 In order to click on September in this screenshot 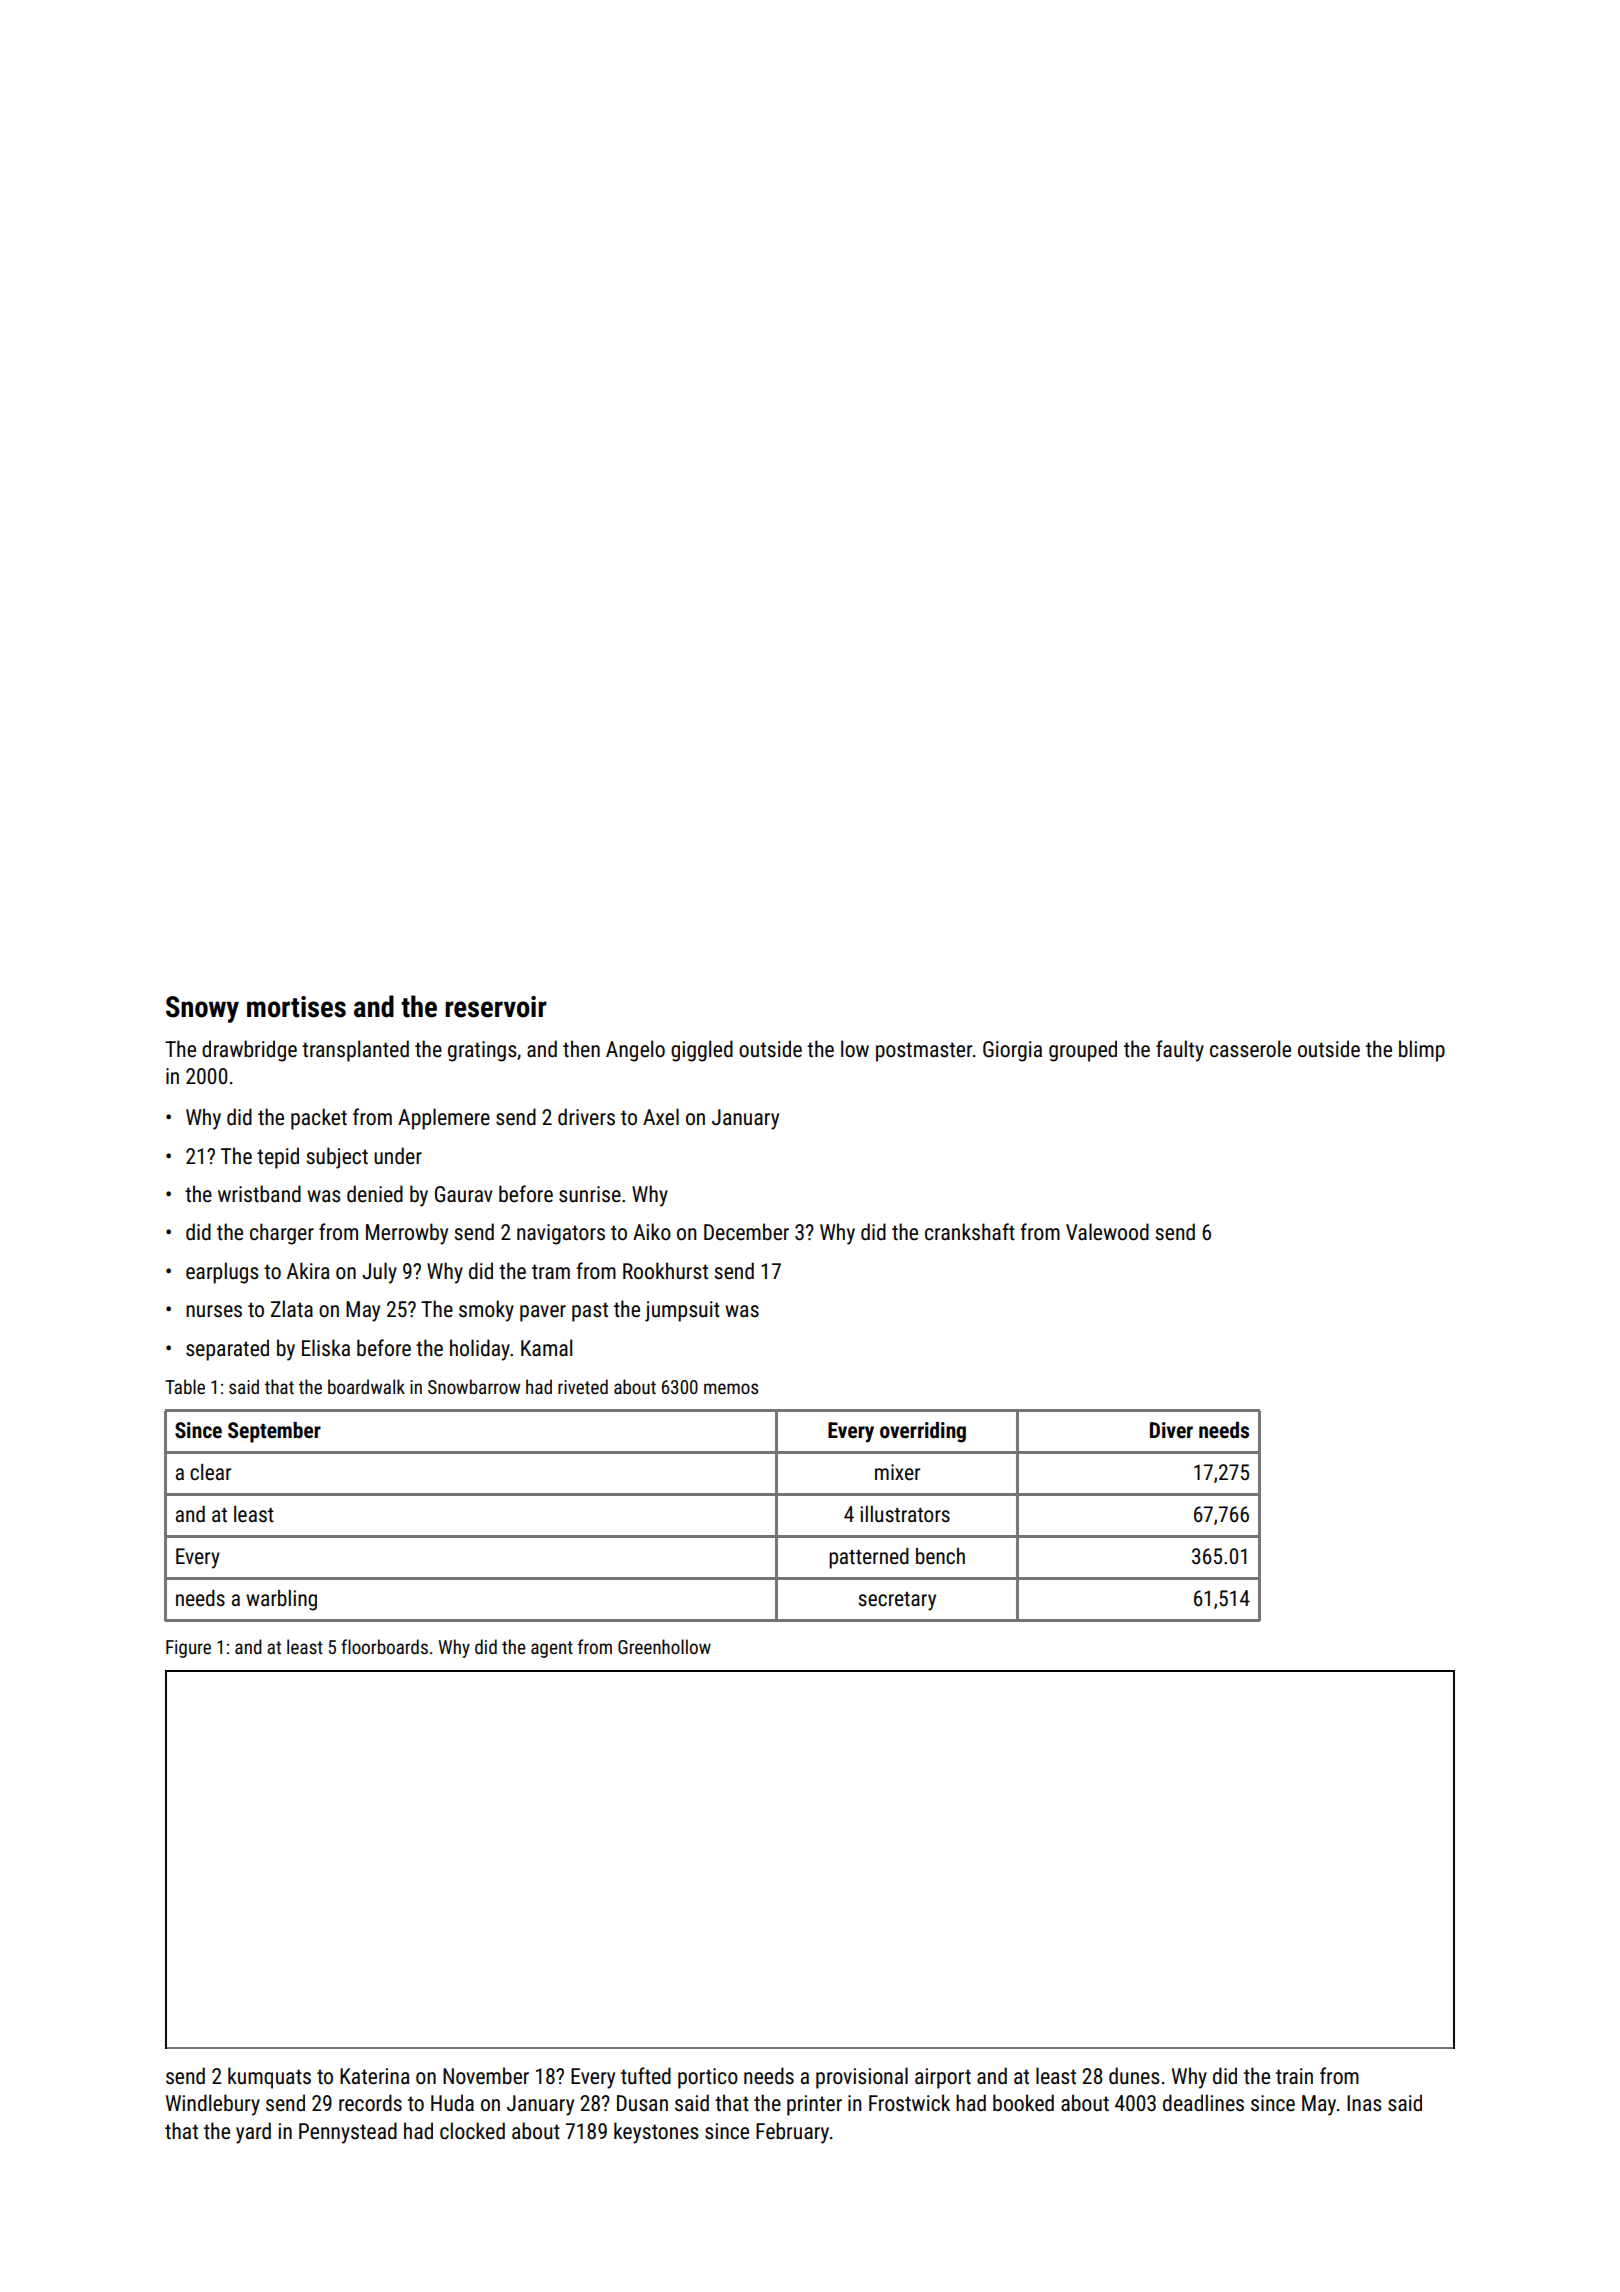, I will do `click(274, 1432)`.
